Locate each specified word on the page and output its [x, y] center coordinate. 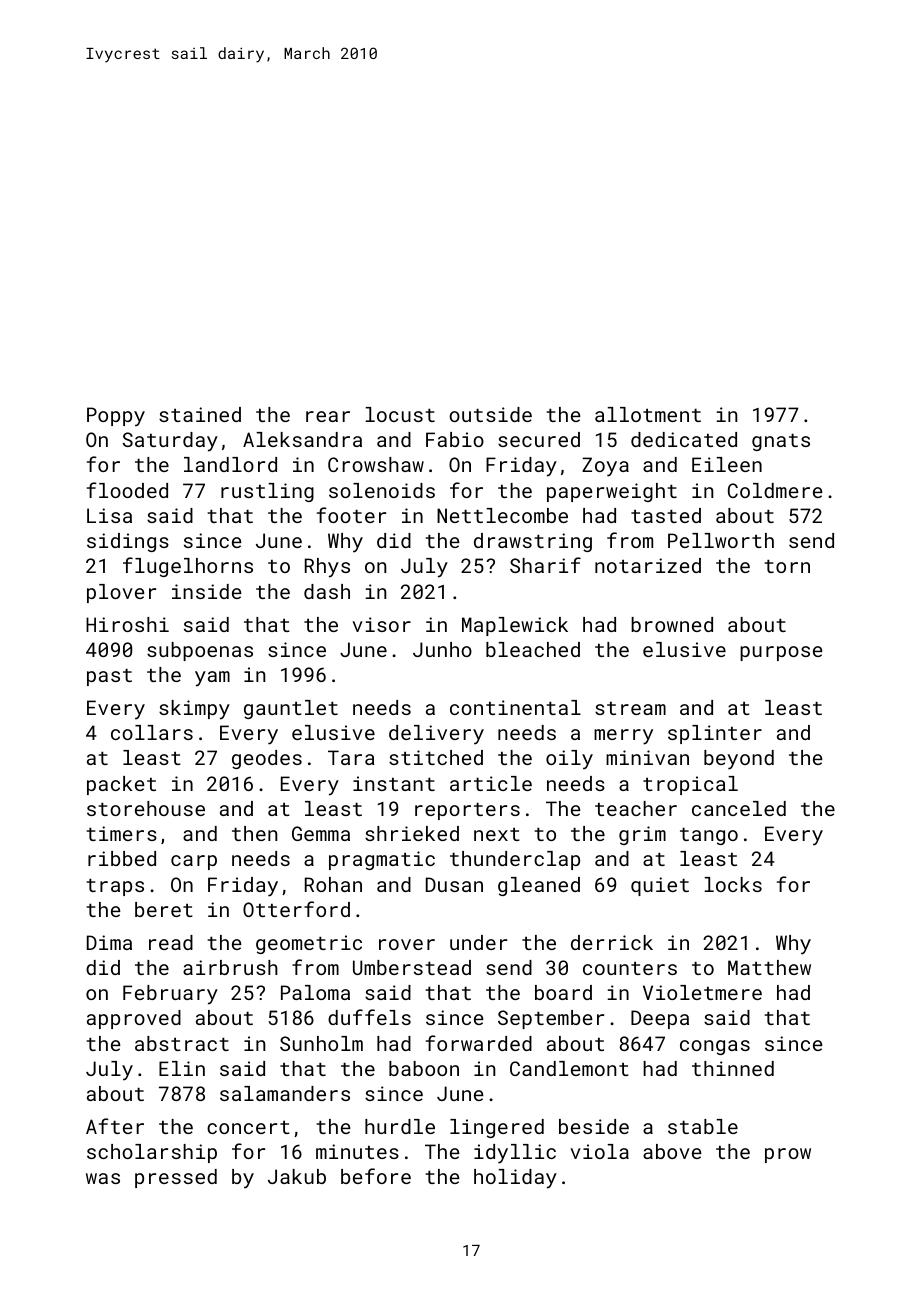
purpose [781, 653]
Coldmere [775, 490]
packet [121, 785]
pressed [176, 1178]
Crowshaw [376, 464]
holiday [515, 1179]
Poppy [116, 417]
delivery [436, 735]
